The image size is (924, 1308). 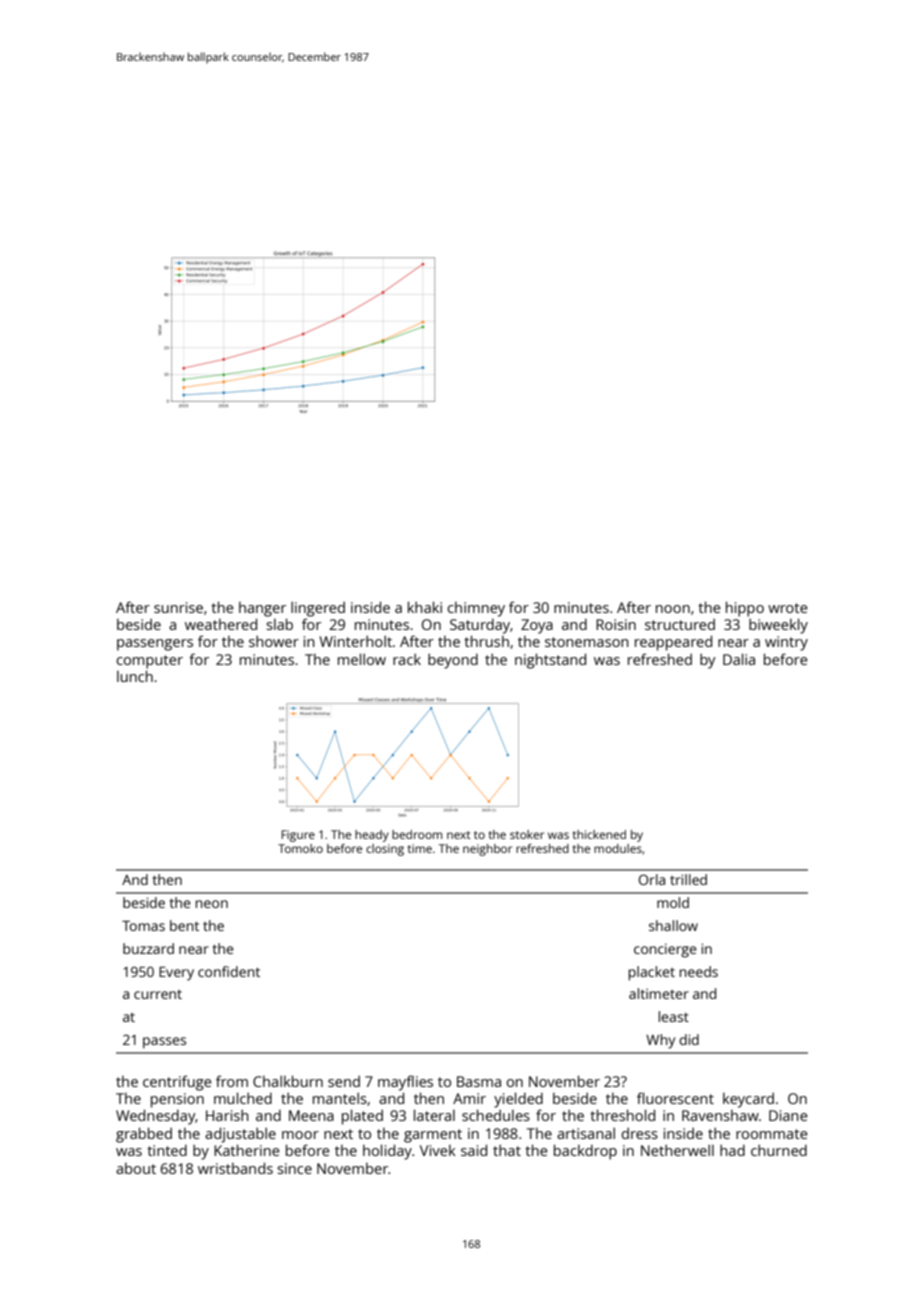 I want to click on structured, so click(x=680, y=624).
